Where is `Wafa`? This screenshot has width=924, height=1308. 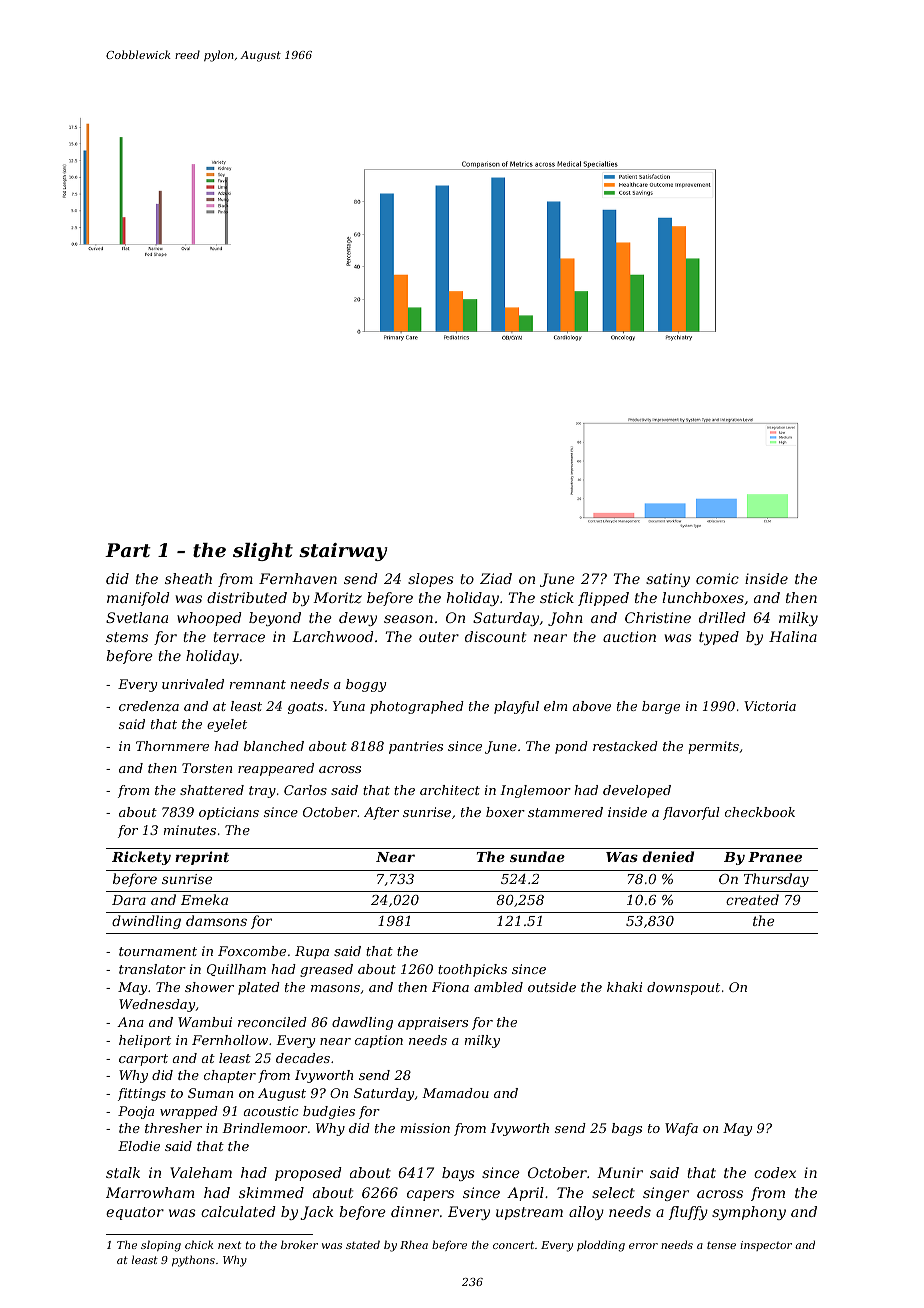 Wafa is located at coordinates (681, 1129).
